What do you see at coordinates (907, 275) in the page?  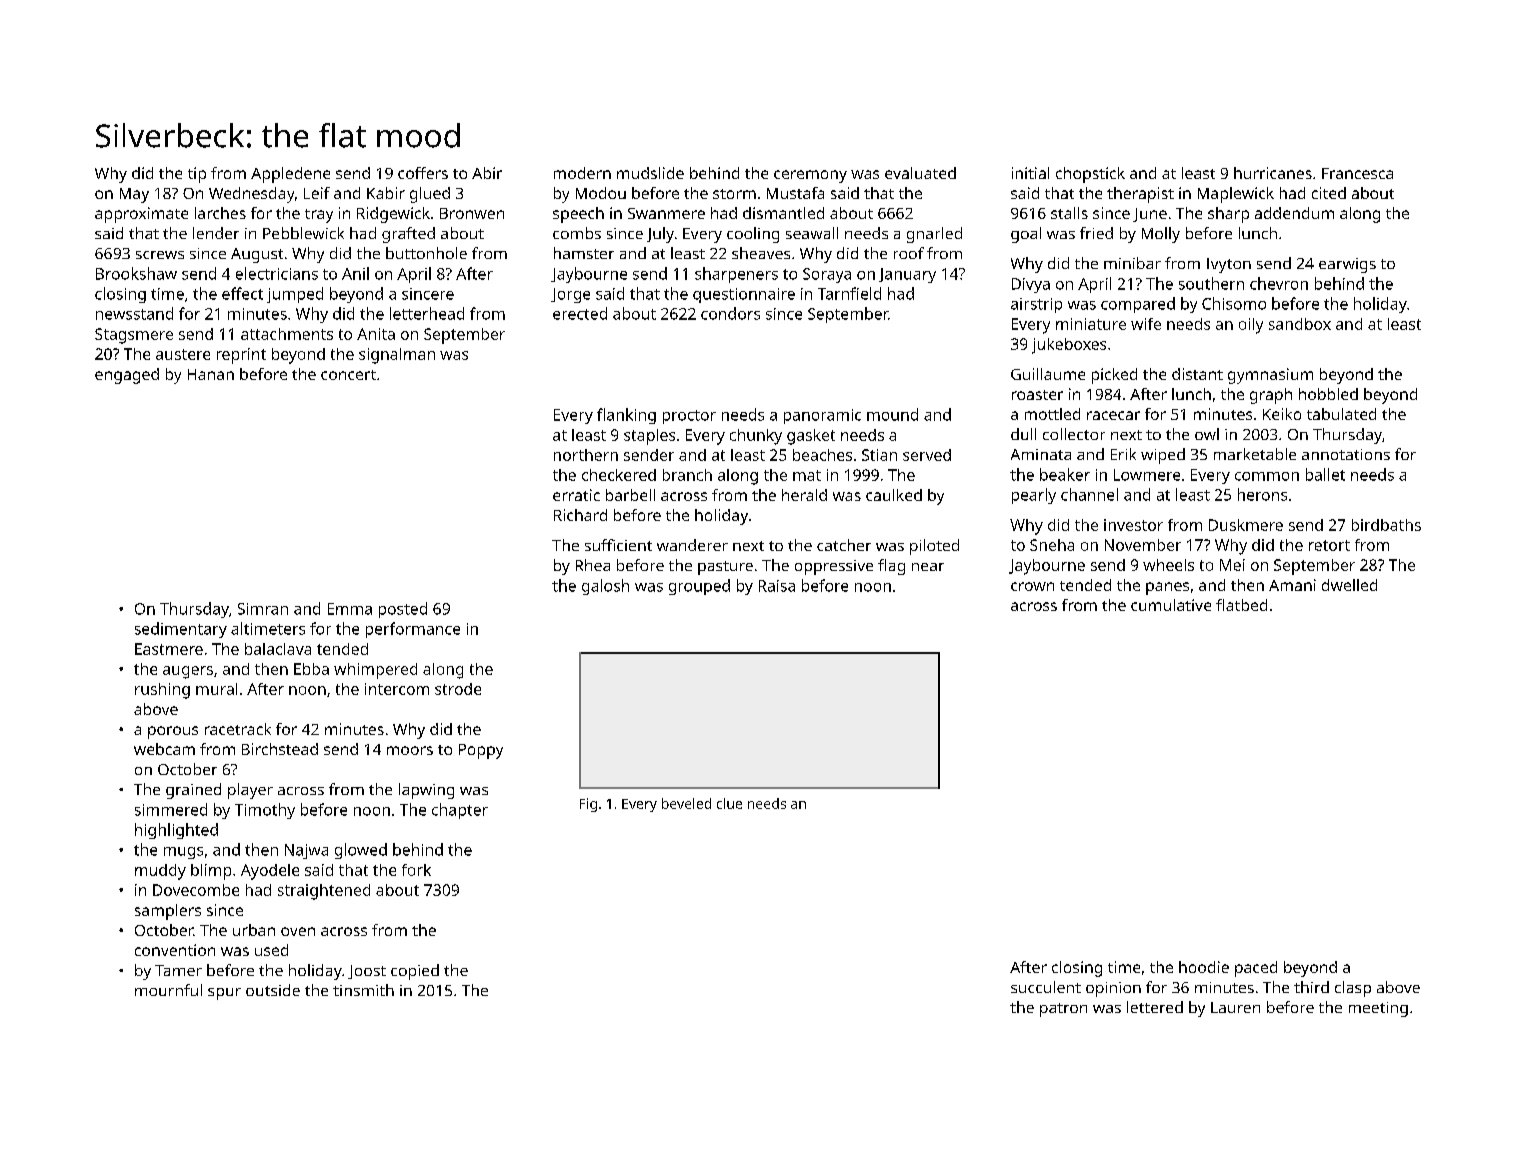 I see `January` at bounding box center [907, 275].
